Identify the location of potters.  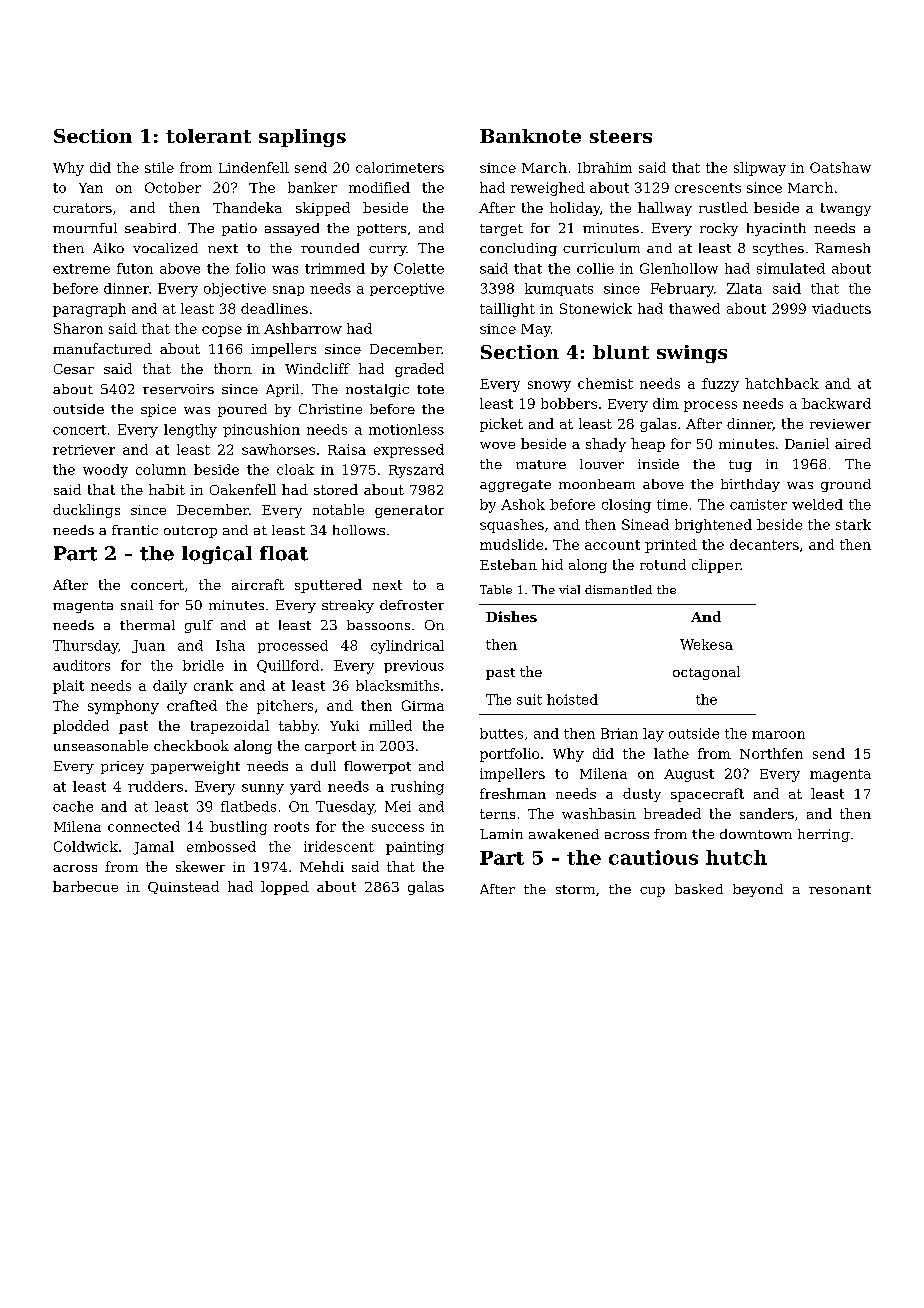
(381, 230).
